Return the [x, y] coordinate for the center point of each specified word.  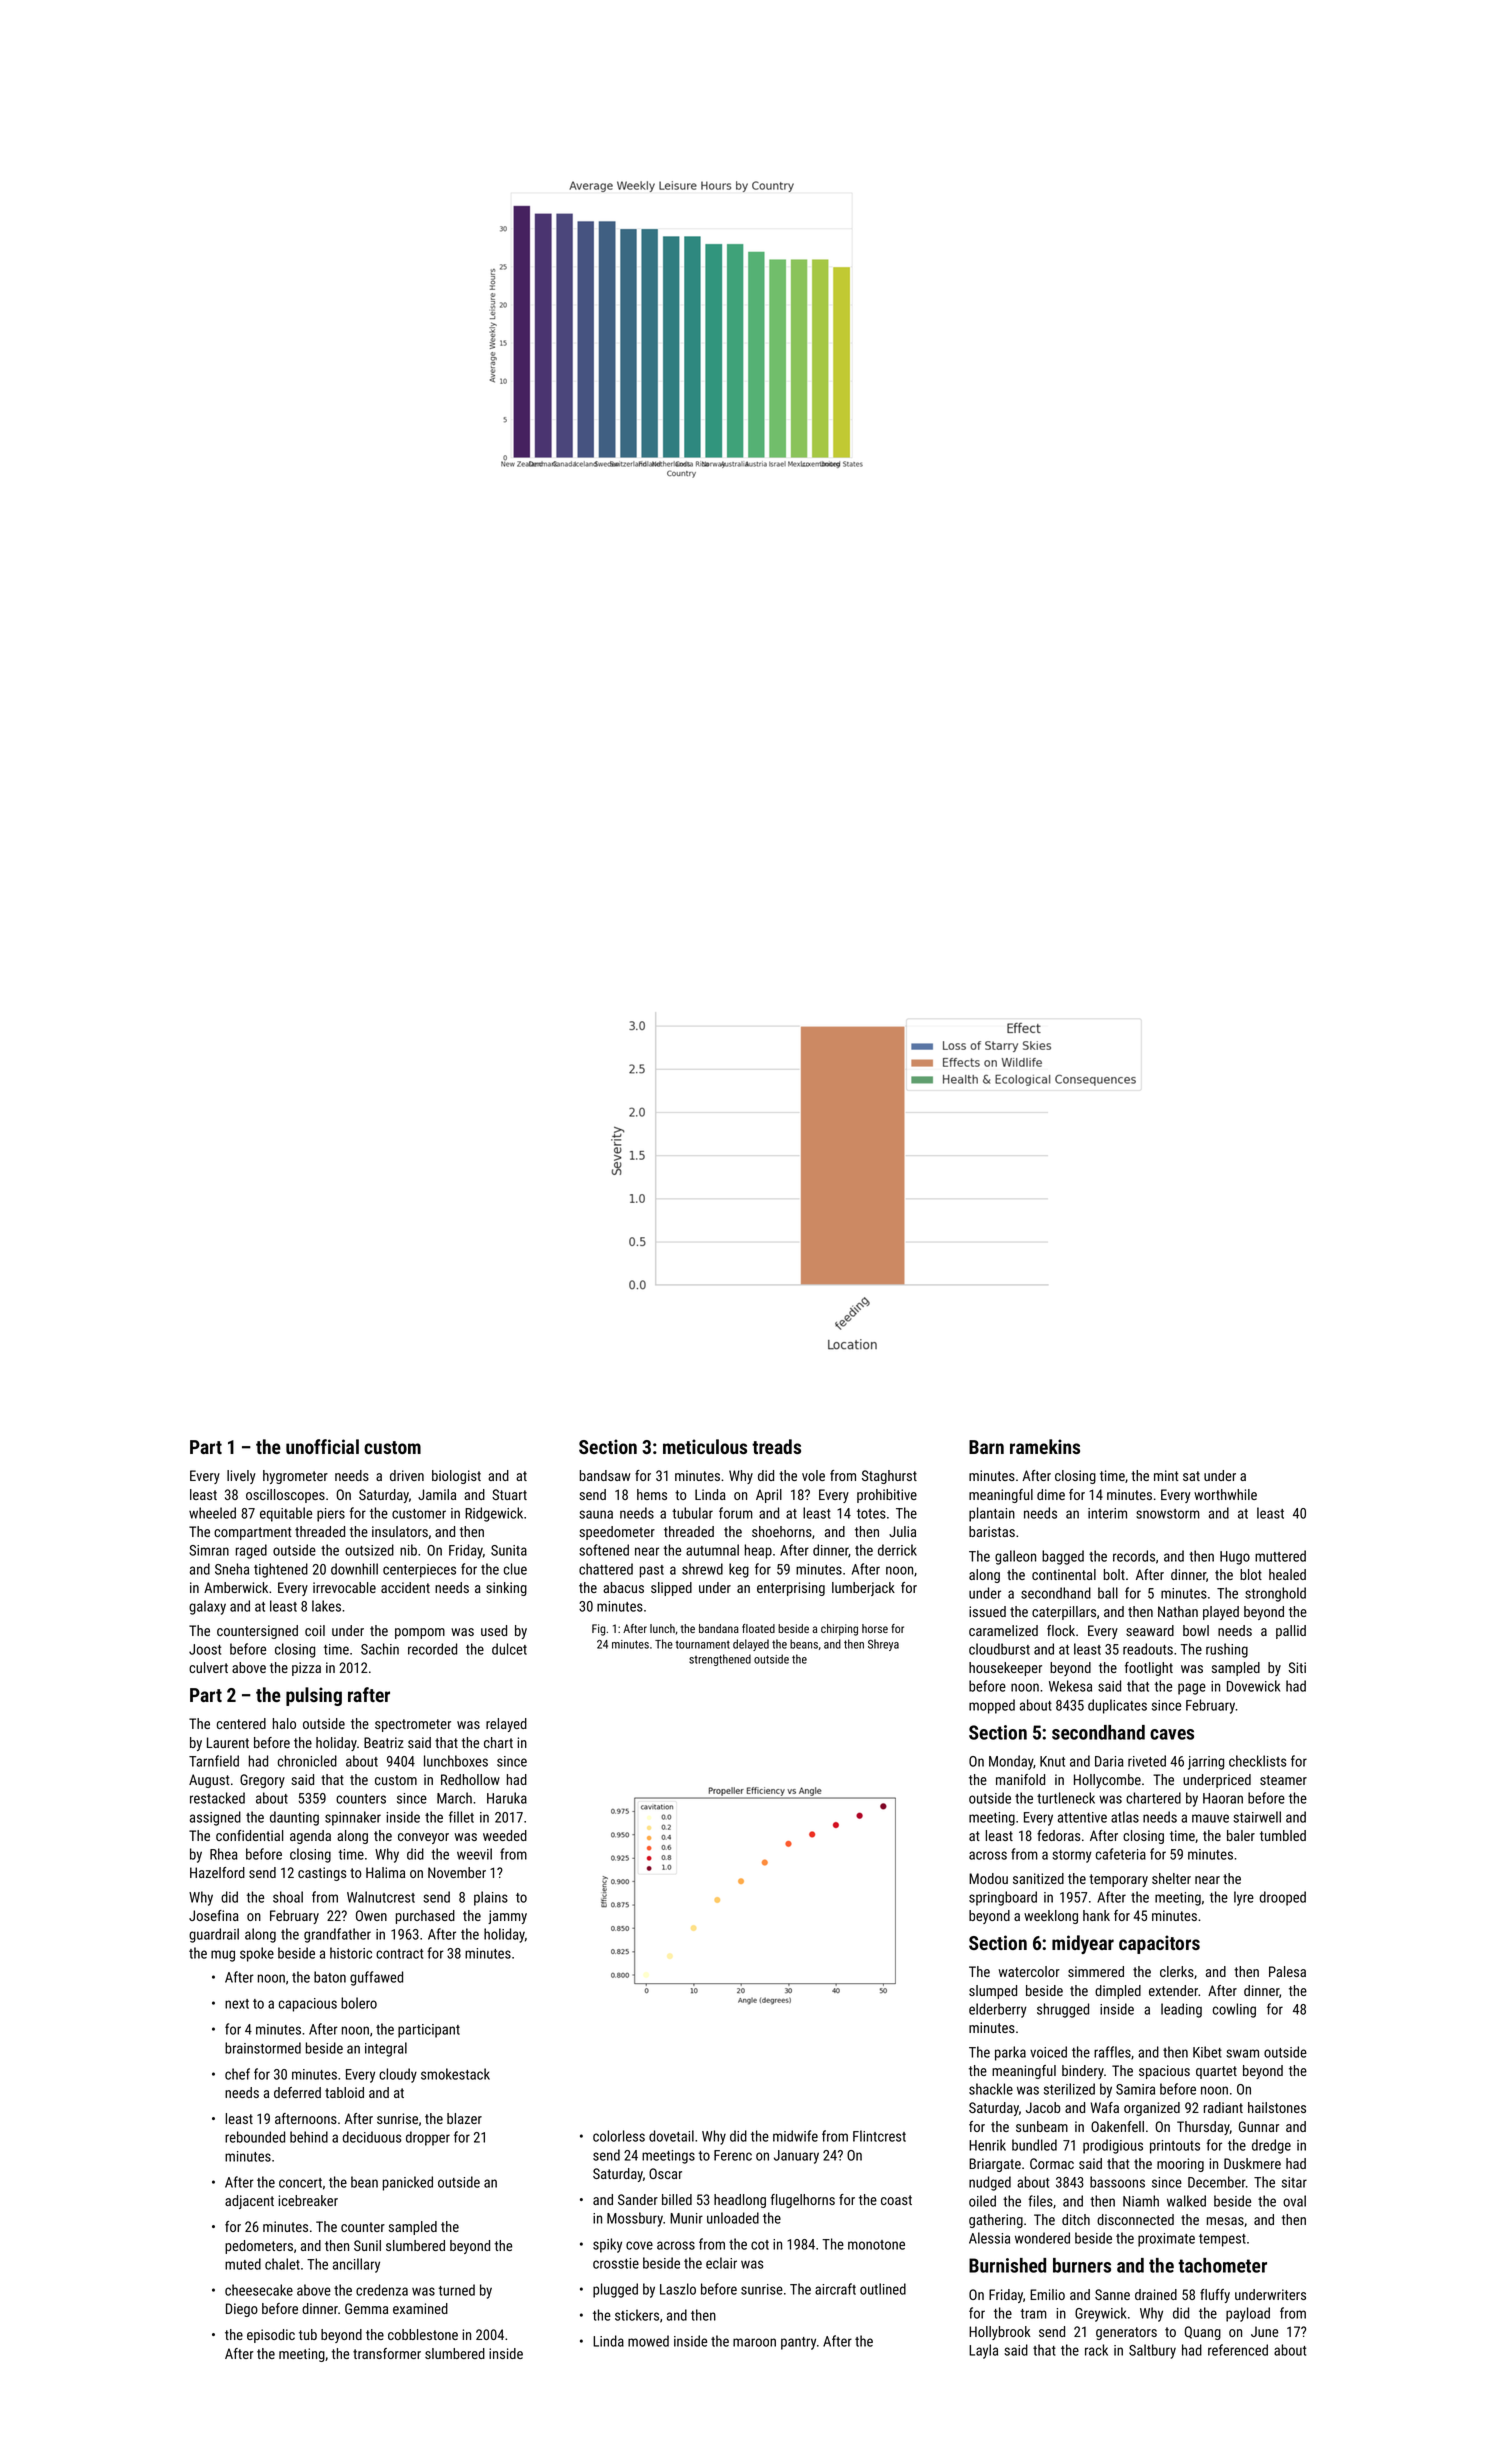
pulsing [314, 1696]
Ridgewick [494, 1514]
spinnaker [353, 1818]
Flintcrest [879, 2136]
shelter [1171, 1878]
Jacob [1043, 2107]
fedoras [1058, 1835]
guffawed [376, 1978]
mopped [992, 1706]
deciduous [372, 2137]
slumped [993, 1992]
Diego [242, 2310]
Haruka [507, 1798]
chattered [606, 1569]
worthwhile [1225, 1494]
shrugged [1063, 2010]
